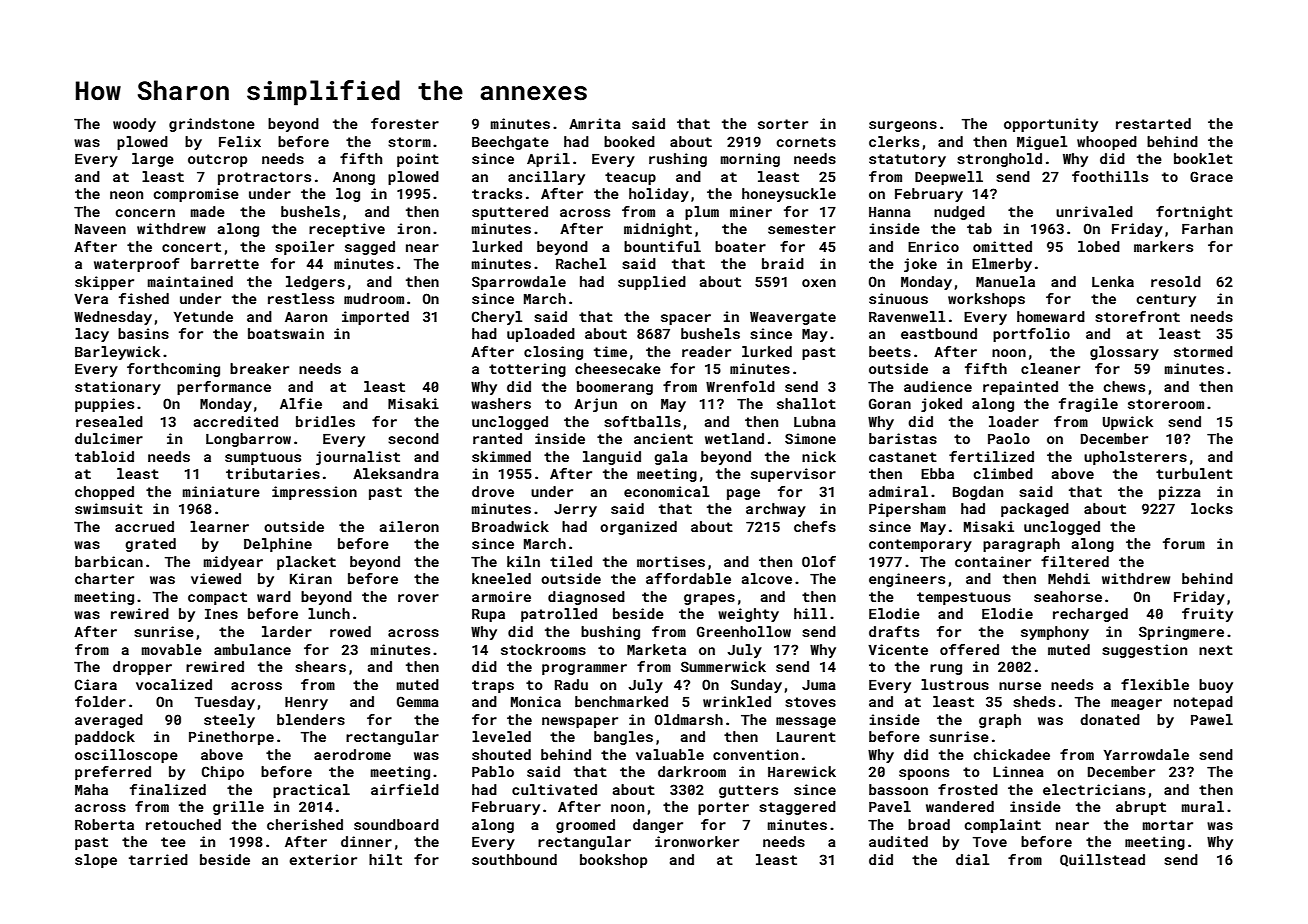  What do you see at coordinates (1099, 246) in the screenshot?
I see `lobed` at bounding box center [1099, 246].
